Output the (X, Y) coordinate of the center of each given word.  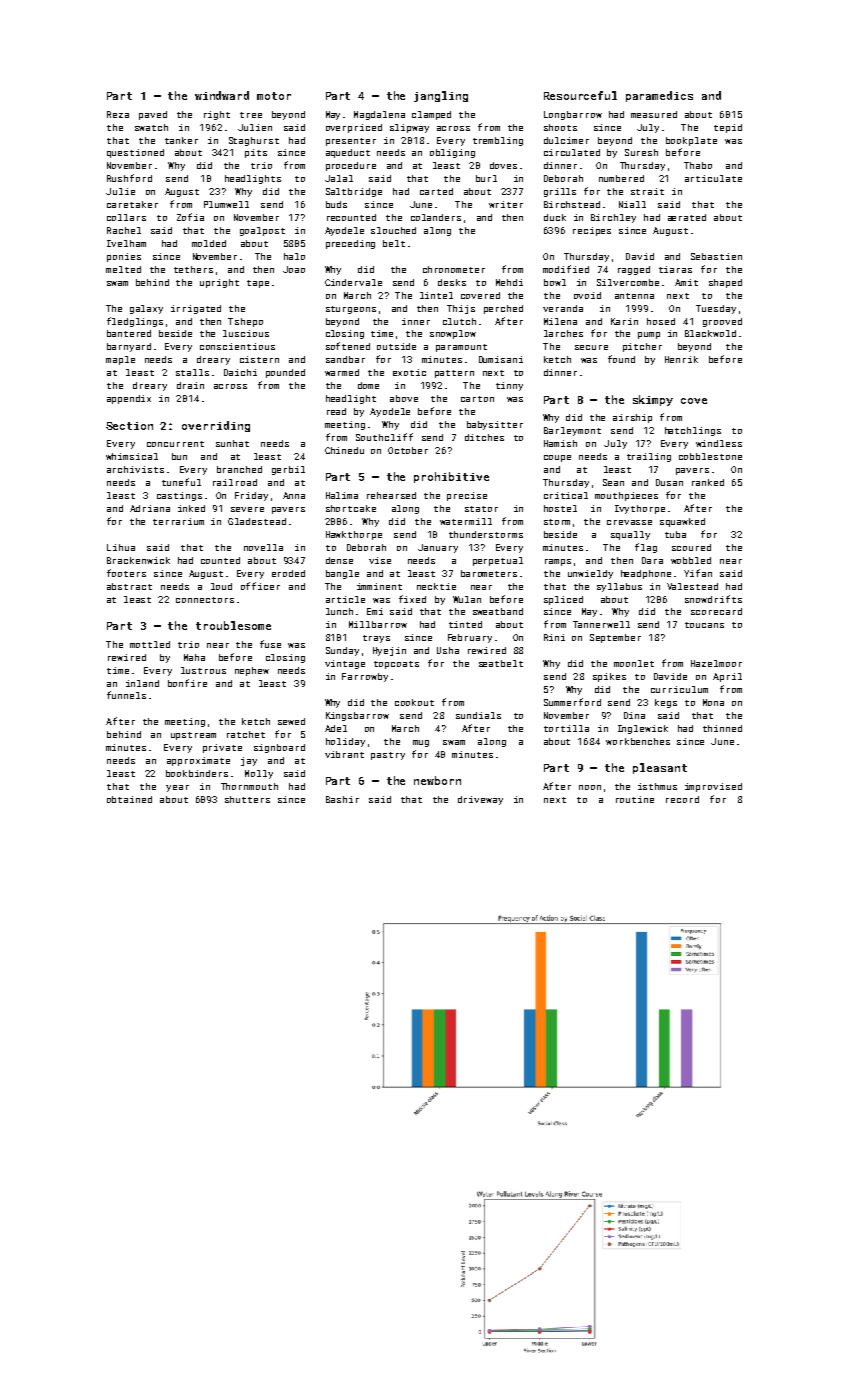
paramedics (659, 96)
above (404, 398)
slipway (409, 128)
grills (560, 192)
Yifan (698, 573)
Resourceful (580, 95)
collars (126, 217)
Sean (613, 482)
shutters (247, 799)
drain (190, 385)
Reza (118, 114)
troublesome (233, 625)
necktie (436, 586)
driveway (480, 800)
